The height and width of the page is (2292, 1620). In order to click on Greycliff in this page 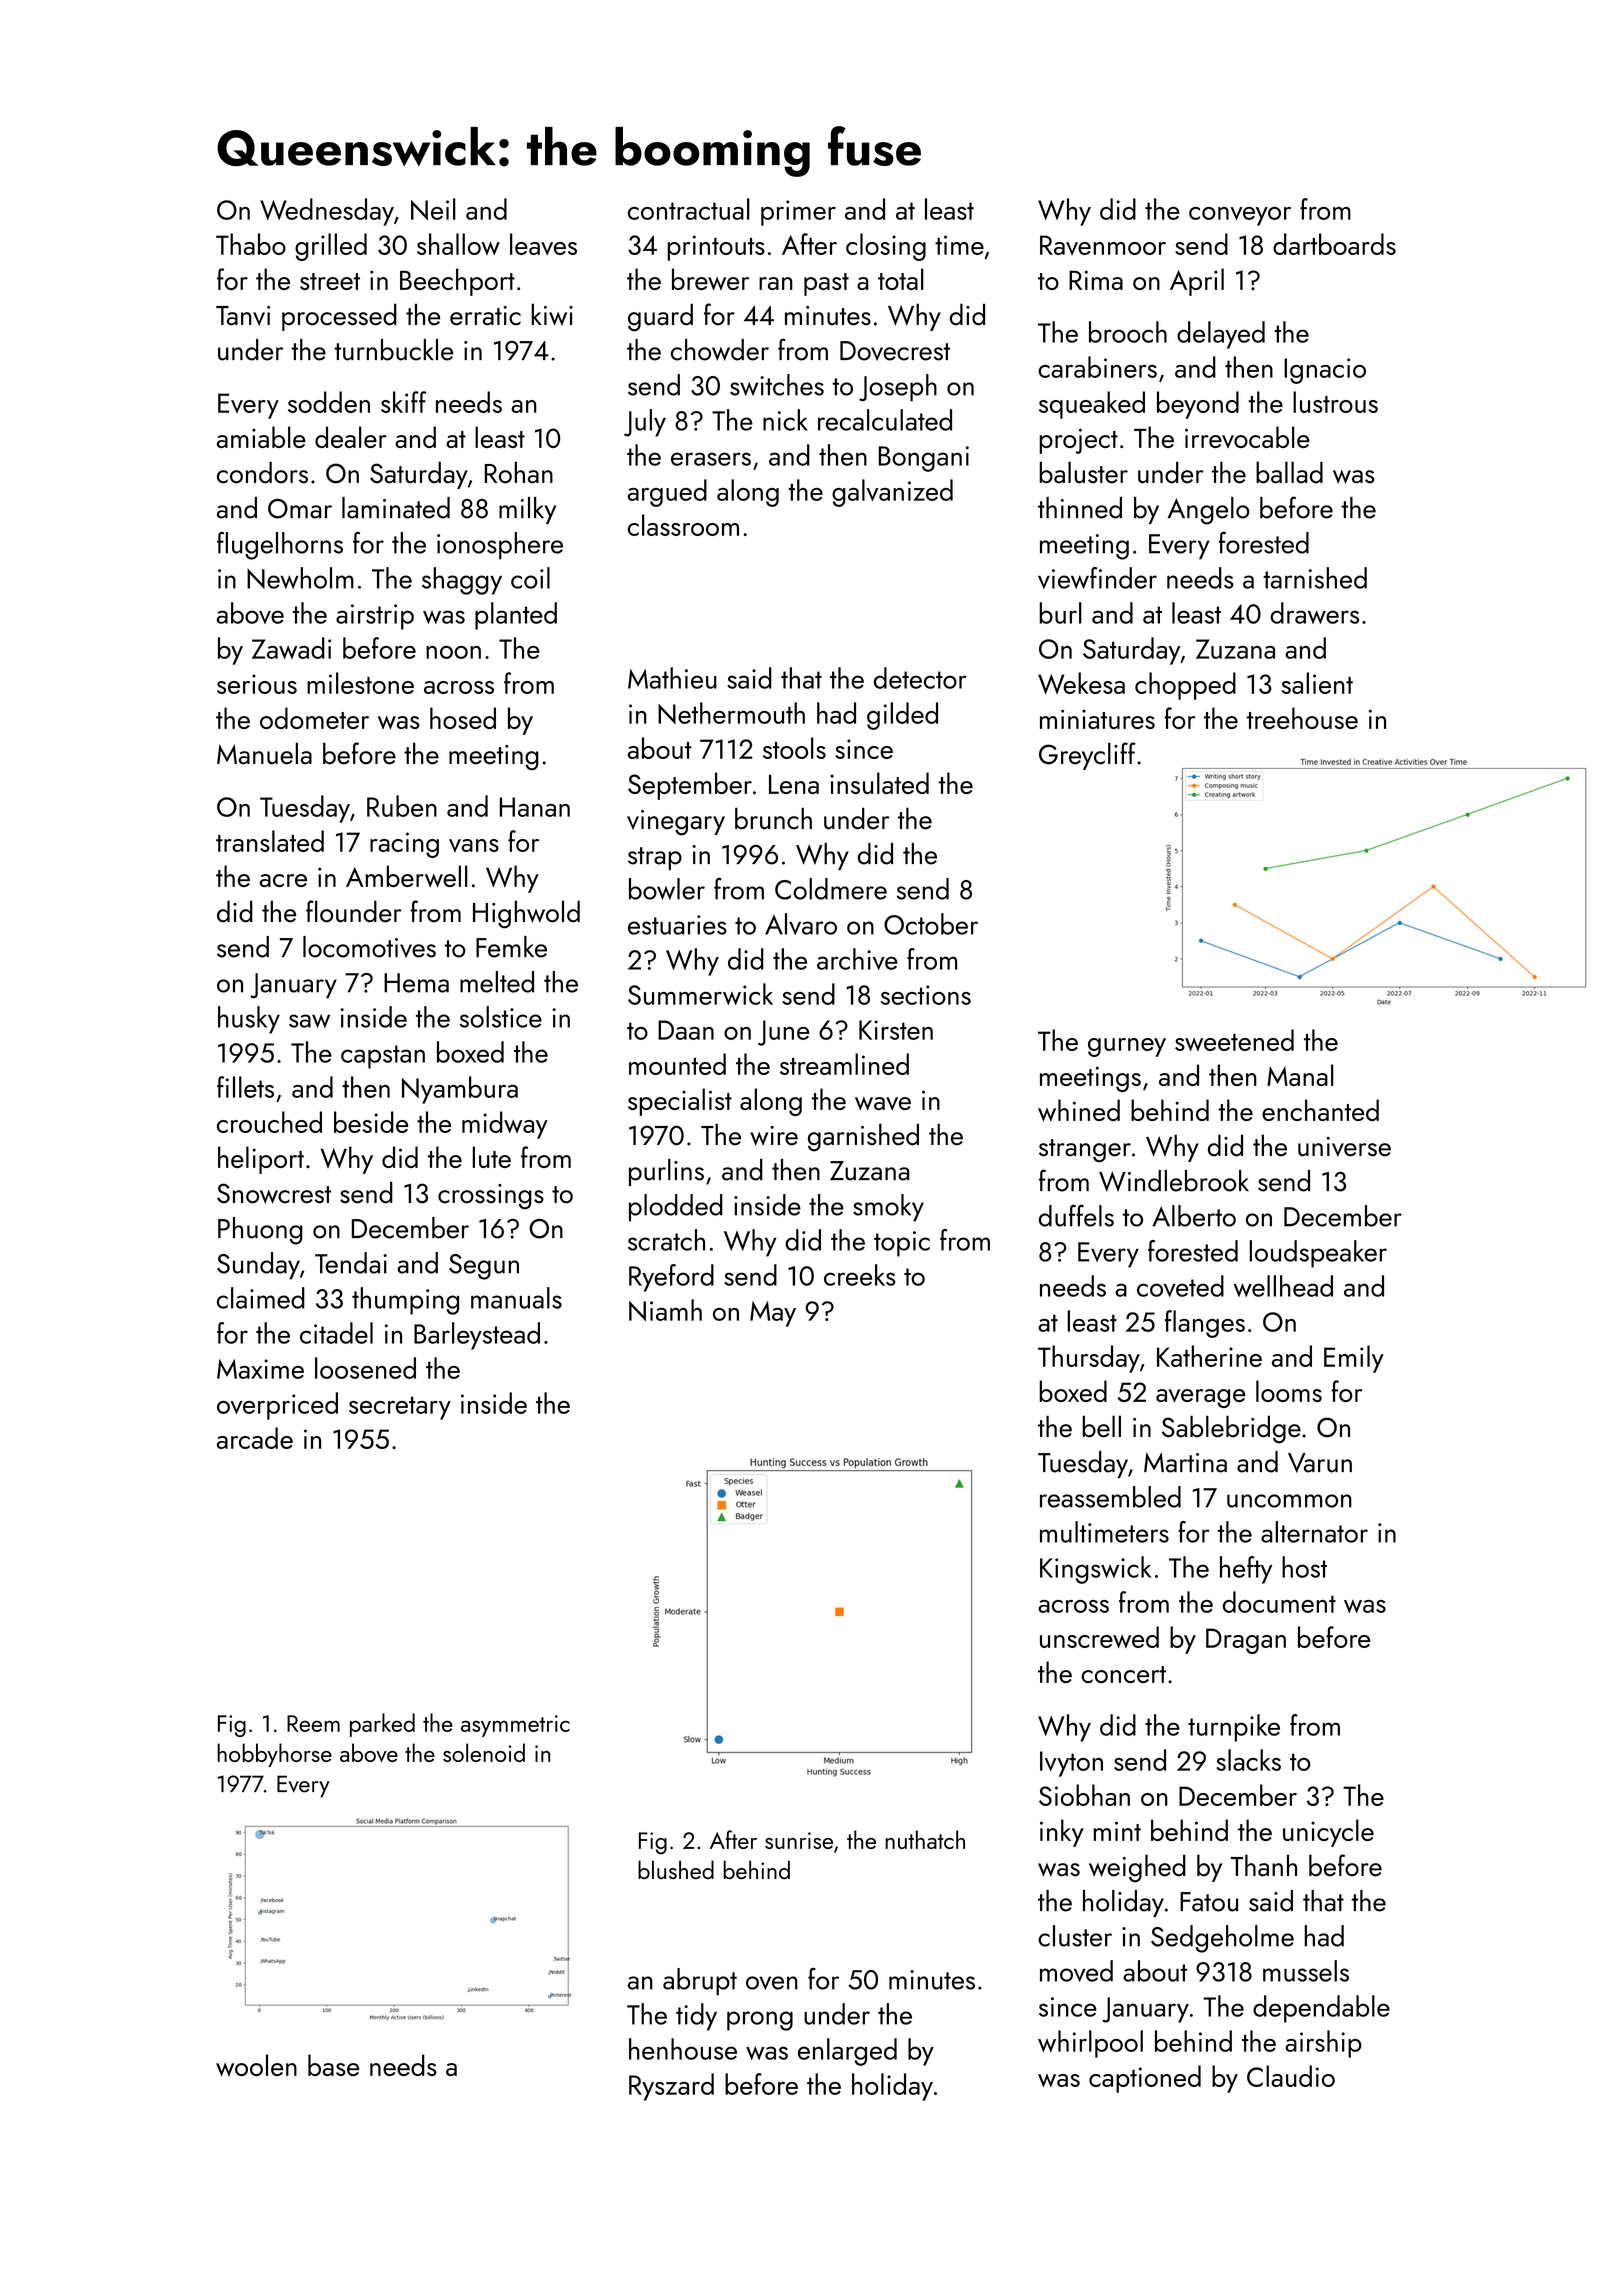, I will do `click(1087, 756)`.
